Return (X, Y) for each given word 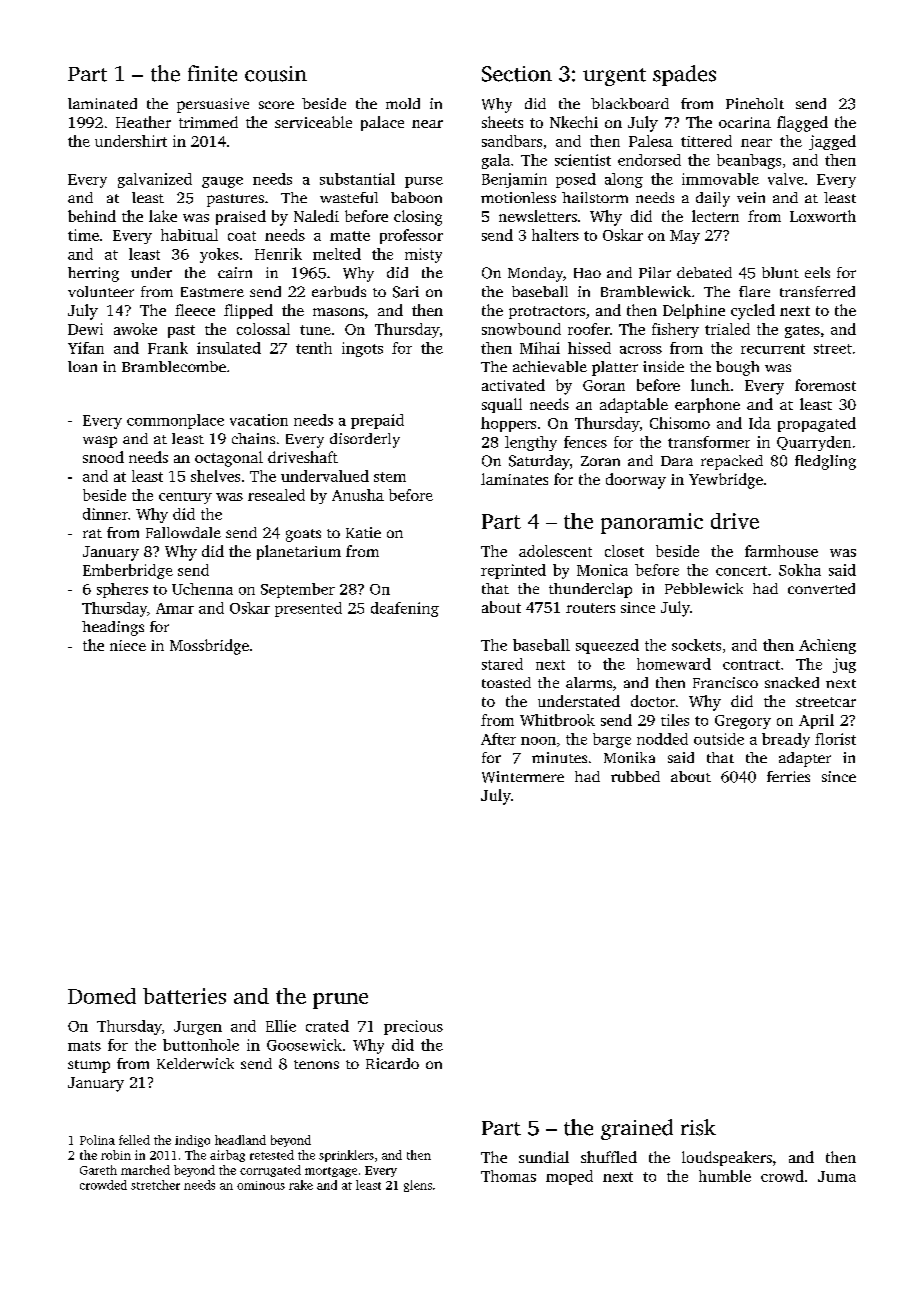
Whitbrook (557, 720)
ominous (261, 1185)
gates (802, 331)
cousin (276, 74)
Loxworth (823, 216)
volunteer (101, 291)
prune (340, 1001)
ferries (788, 776)
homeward (674, 664)
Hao (587, 273)
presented (308, 609)
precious (413, 1027)
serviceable (313, 122)
